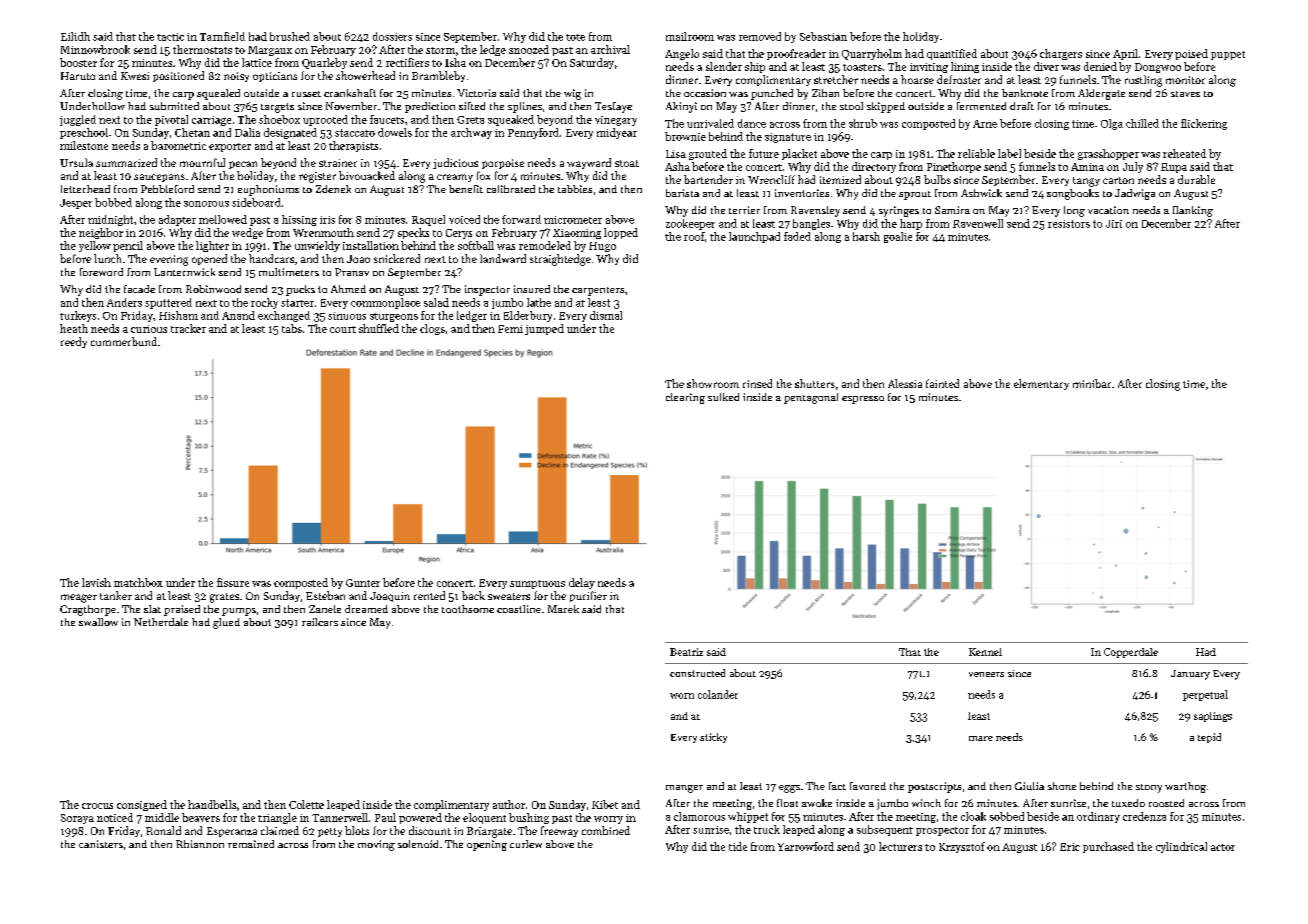 The height and width of the page is (924, 1308). I want to click on tote, so click(575, 37).
